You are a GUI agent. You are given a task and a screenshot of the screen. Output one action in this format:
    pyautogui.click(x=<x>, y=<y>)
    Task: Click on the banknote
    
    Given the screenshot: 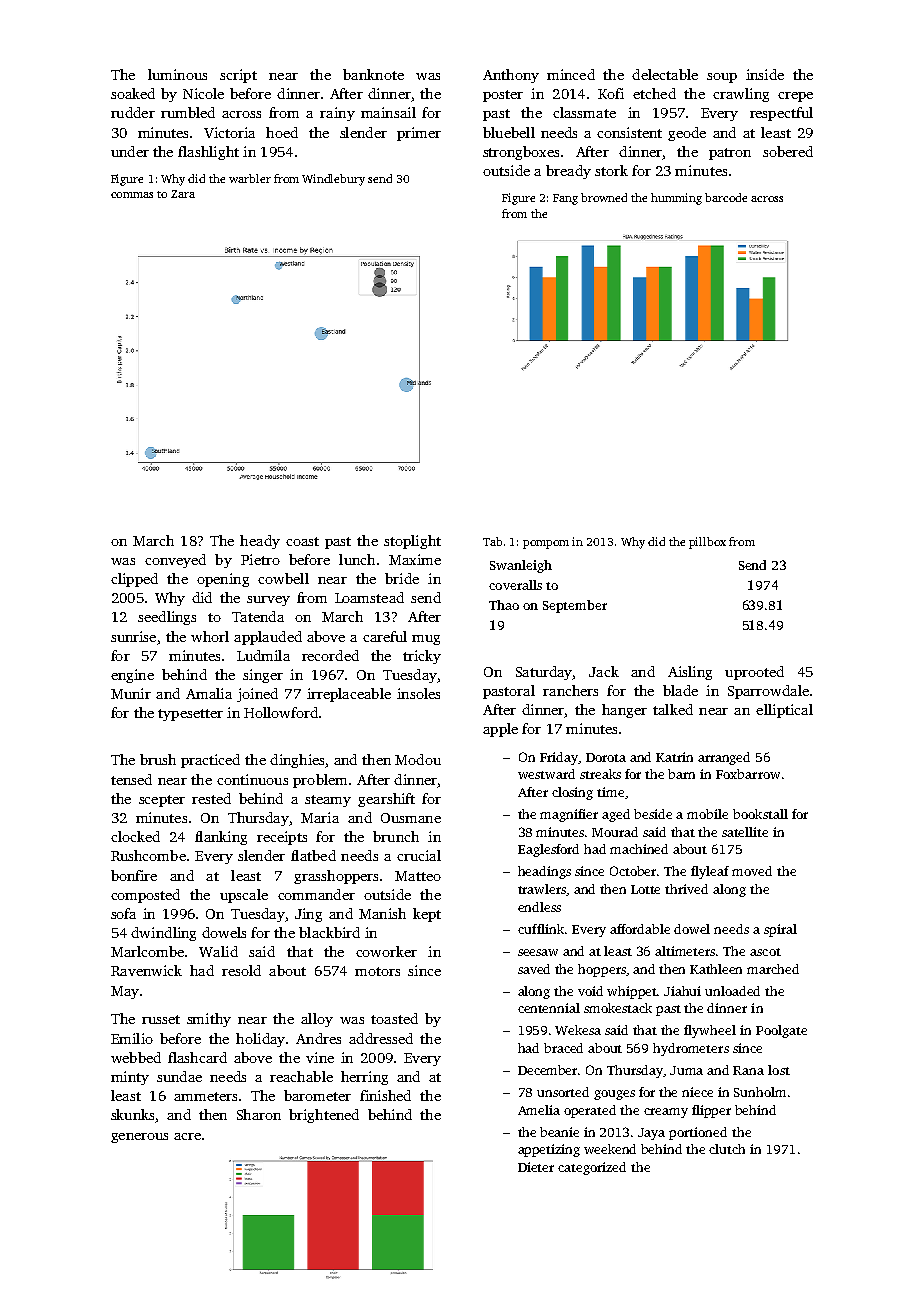 What is the action you would take?
    pyautogui.click(x=373, y=74)
